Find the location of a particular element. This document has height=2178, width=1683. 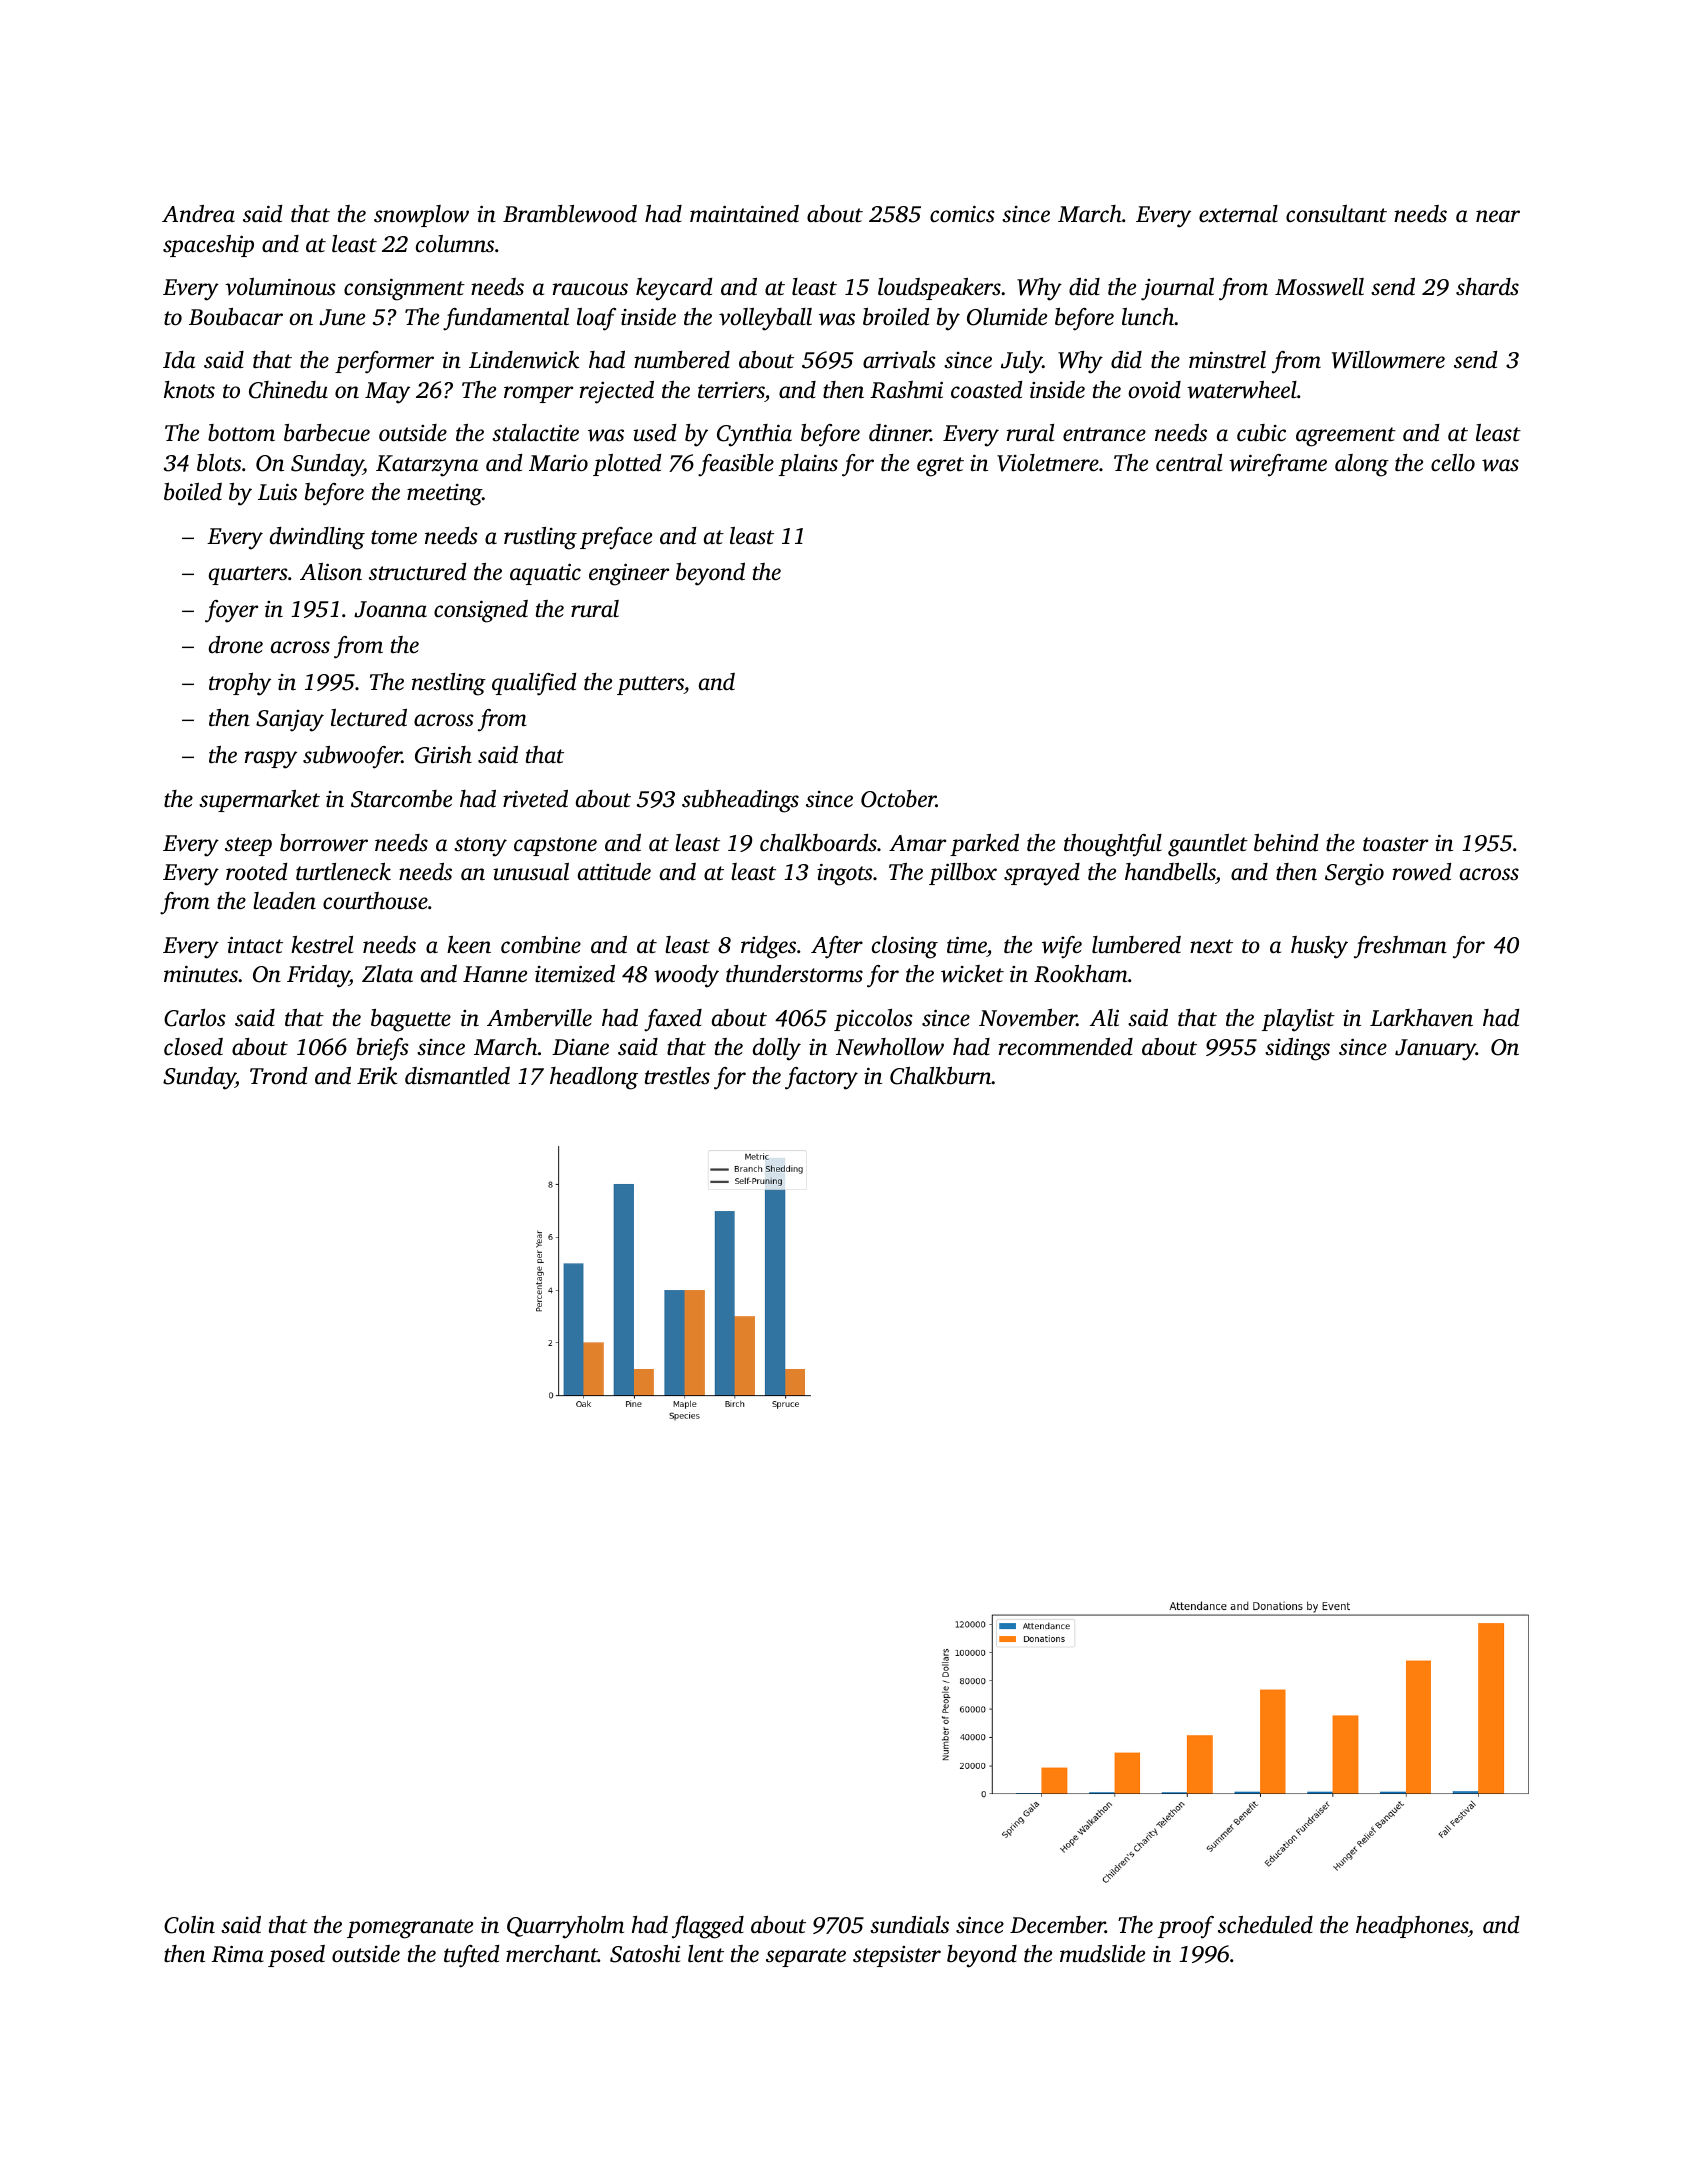

headphones is located at coordinates (1412, 1927).
